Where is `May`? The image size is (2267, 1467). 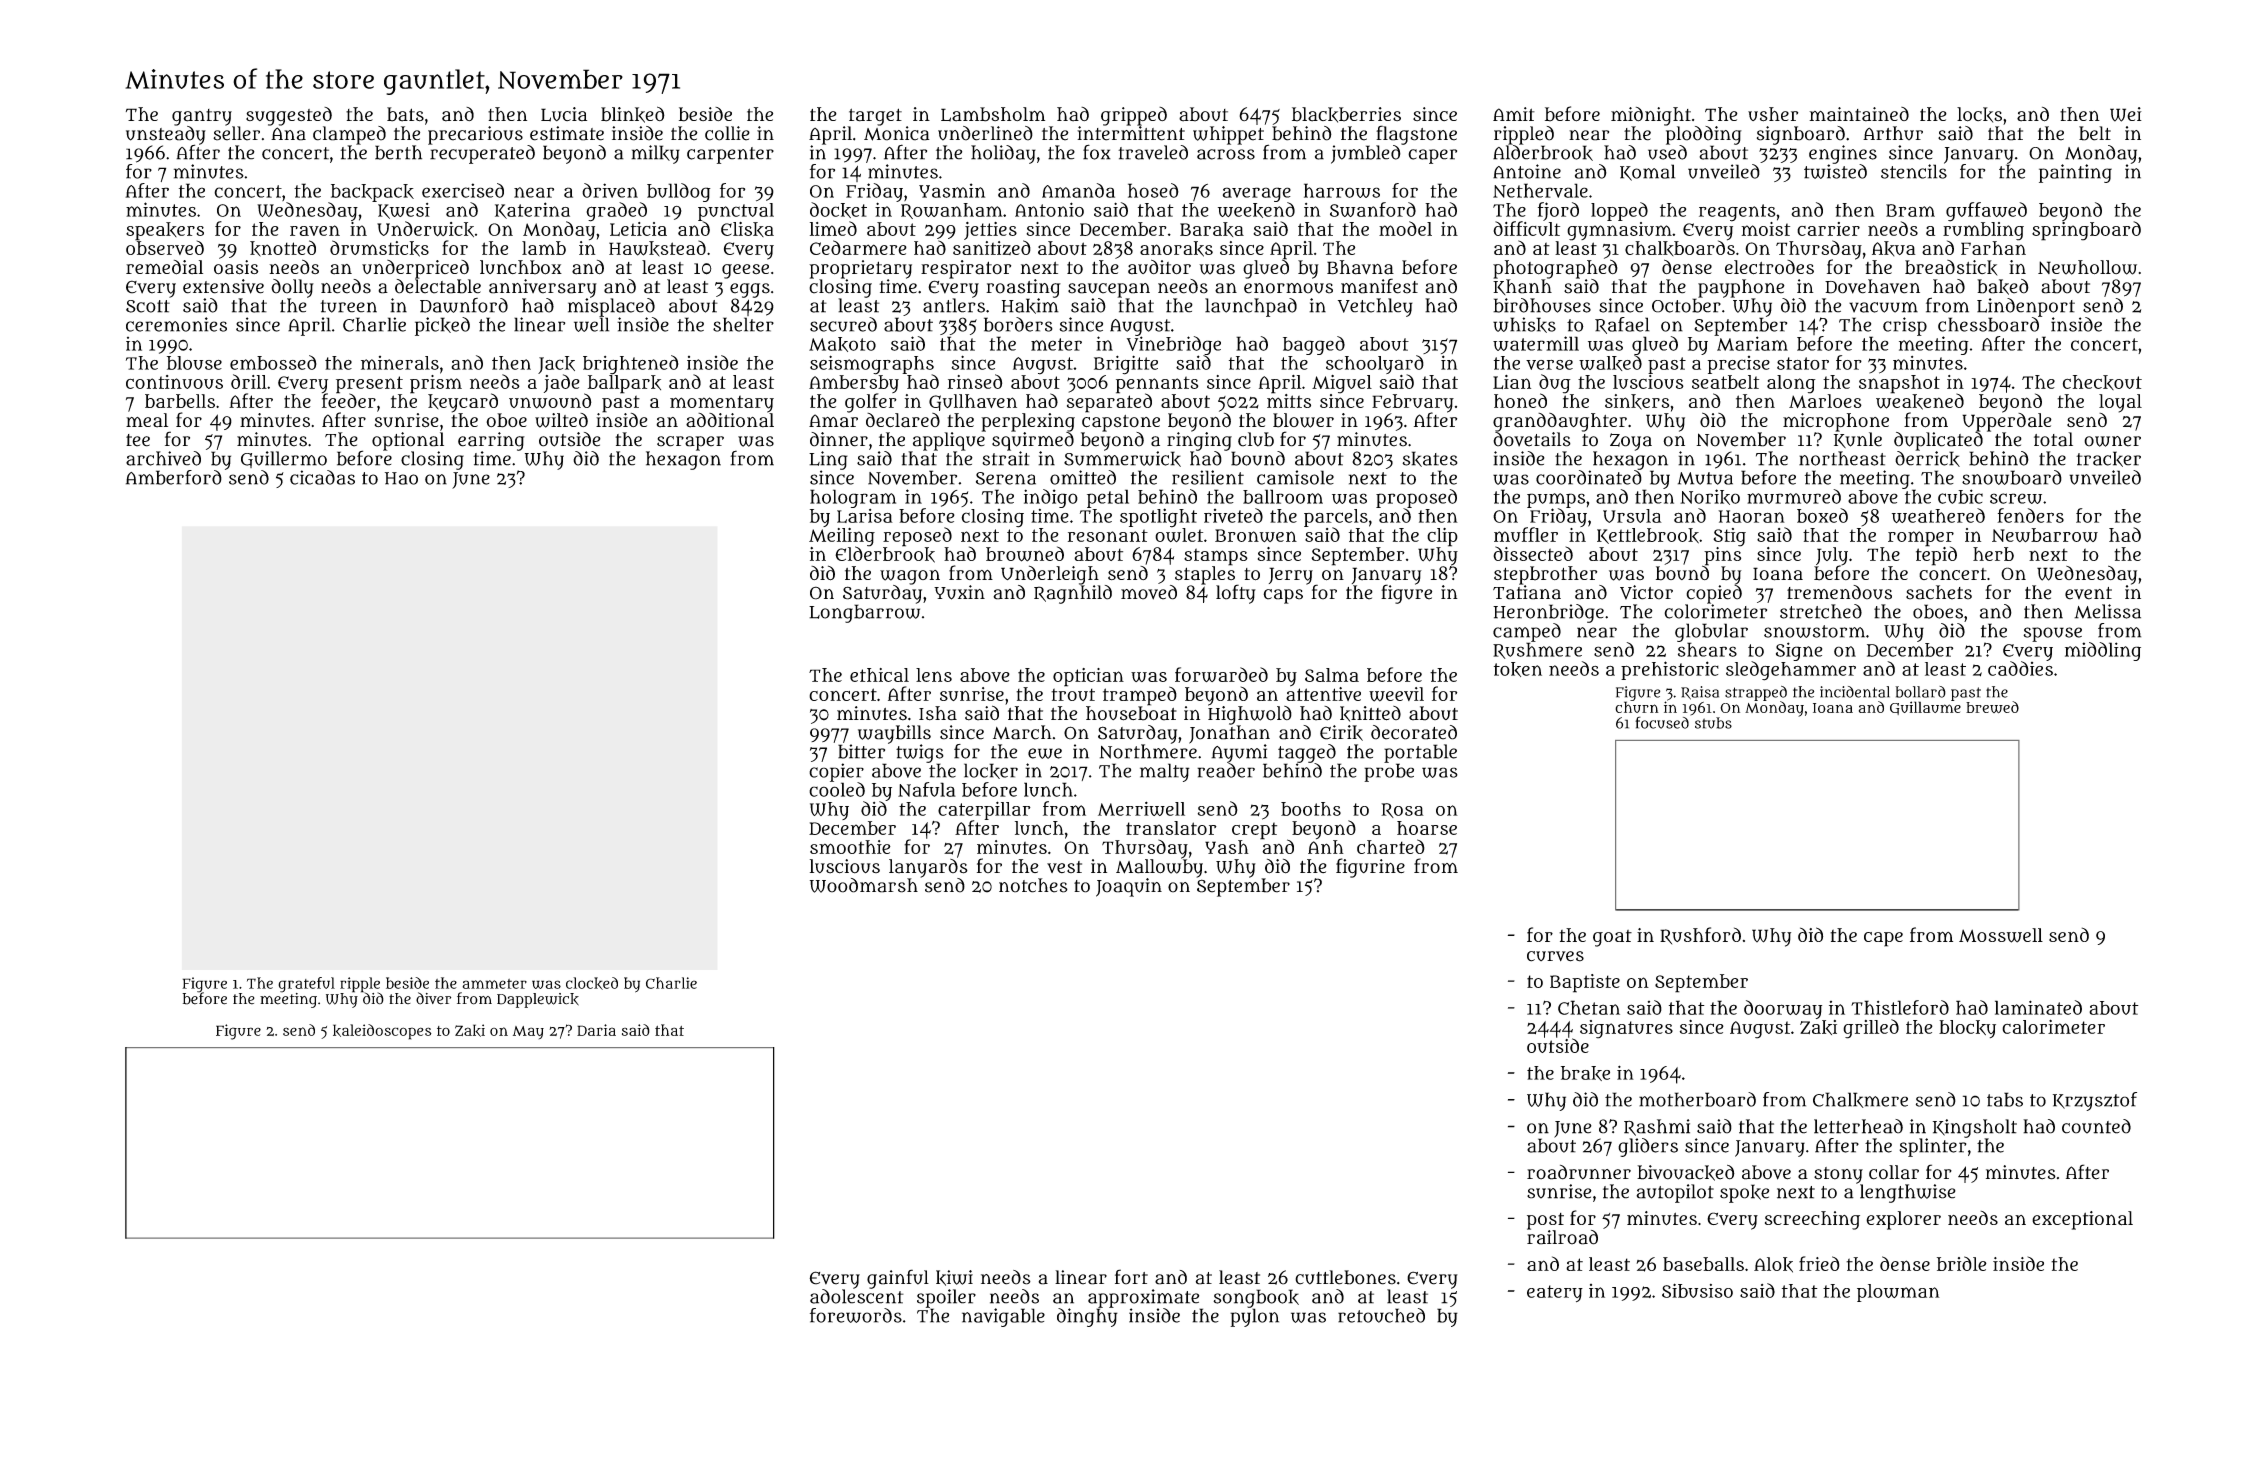 May is located at coordinates (528, 1032).
